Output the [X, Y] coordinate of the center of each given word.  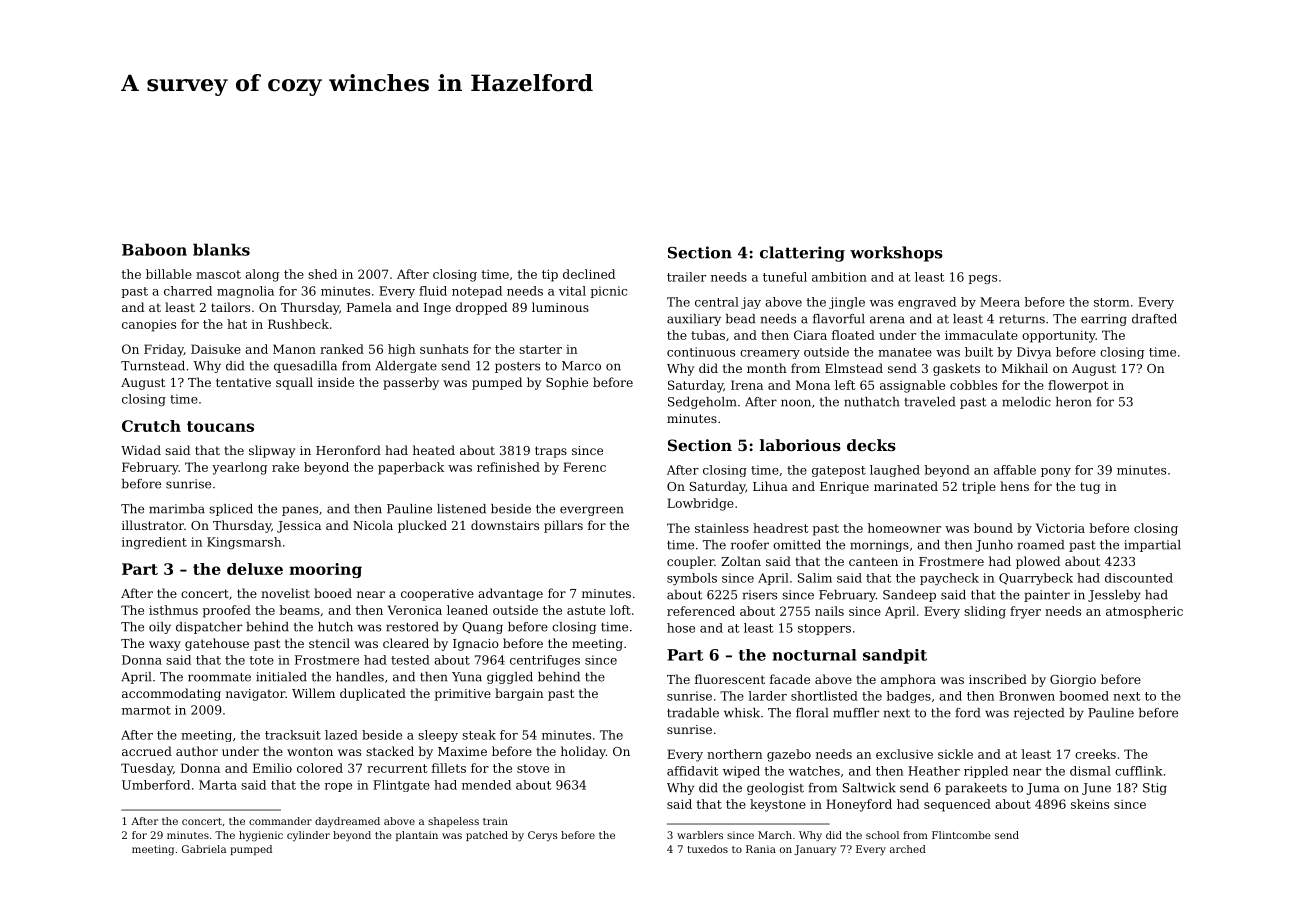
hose [681, 628]
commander [280, 821]
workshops [896, 254]
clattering [802, 254]
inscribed [998, 679]
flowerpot [1078, 386]
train [495, 821]
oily [160, 628]
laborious [800, 445]
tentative [243, 382]
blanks [221, 249]
